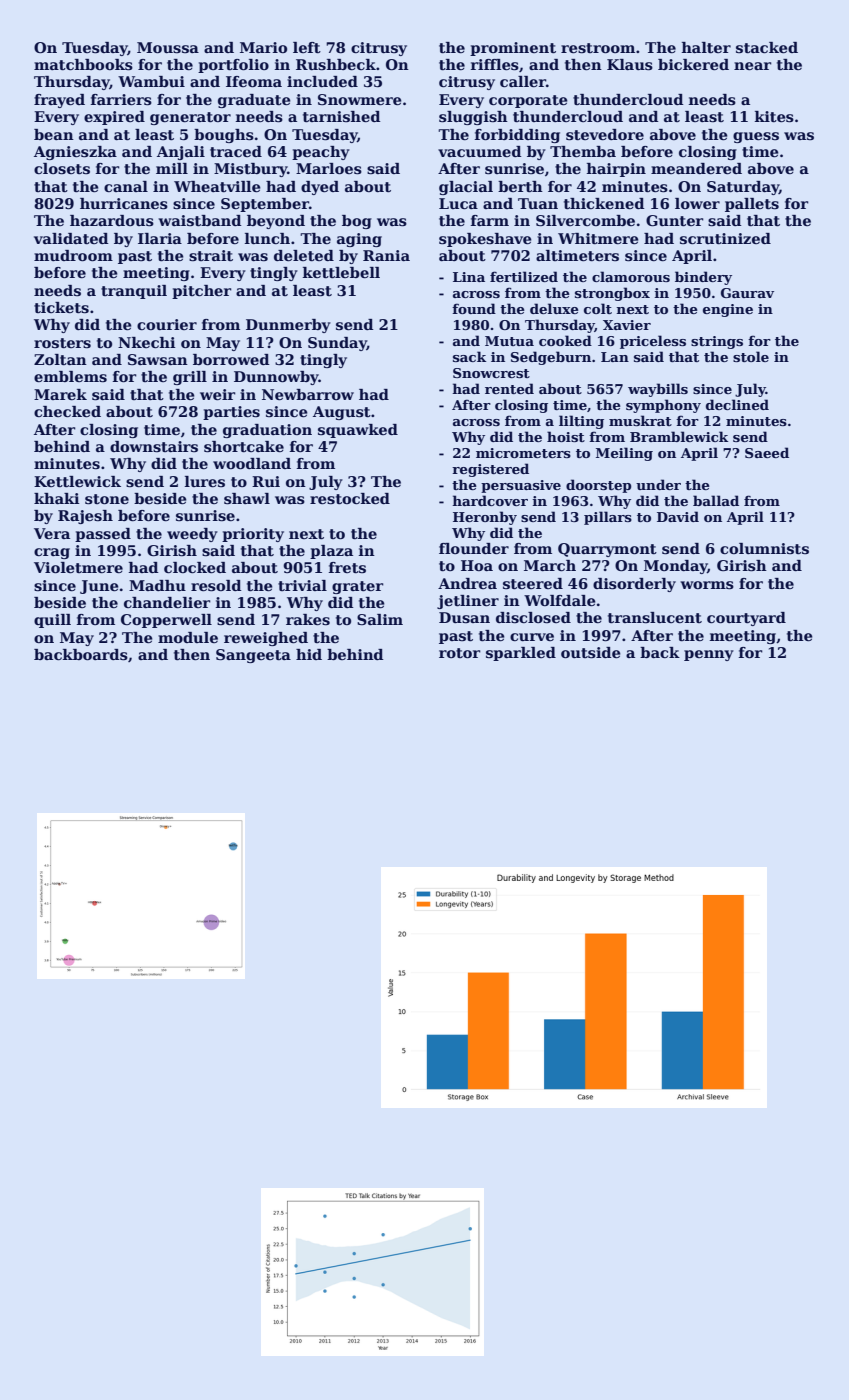 The height and width of the image is (1400, 849). Describe the element at coordinates (166, 621) in the image. I see `Copperwell` at that location.
